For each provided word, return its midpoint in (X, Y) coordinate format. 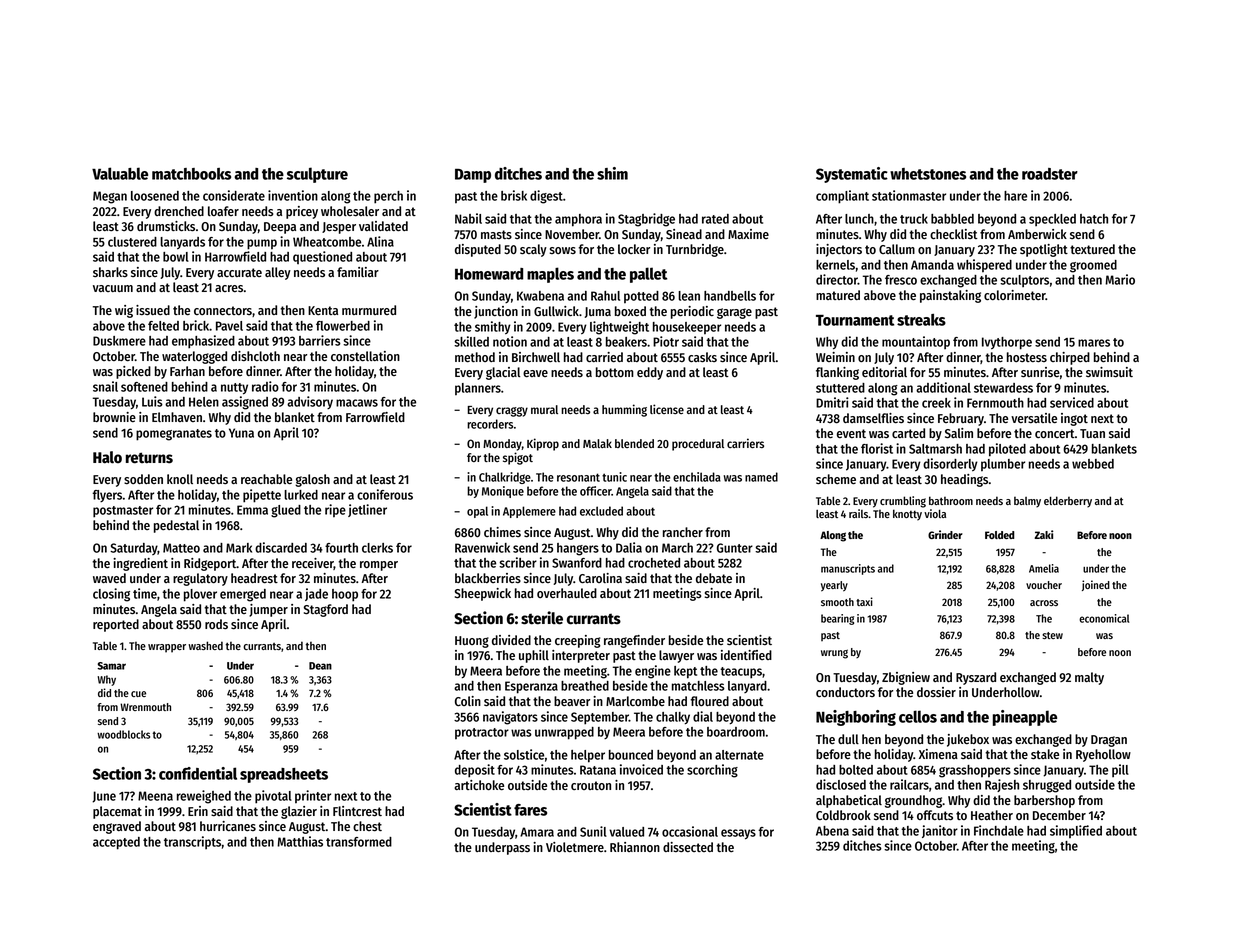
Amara (537, 832)
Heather (992, 815)
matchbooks (191, 174)
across (1044, 603)
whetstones (928, 174)
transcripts (192, 842)
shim (612, 173)
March (677, 548)
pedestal (176, 526)
